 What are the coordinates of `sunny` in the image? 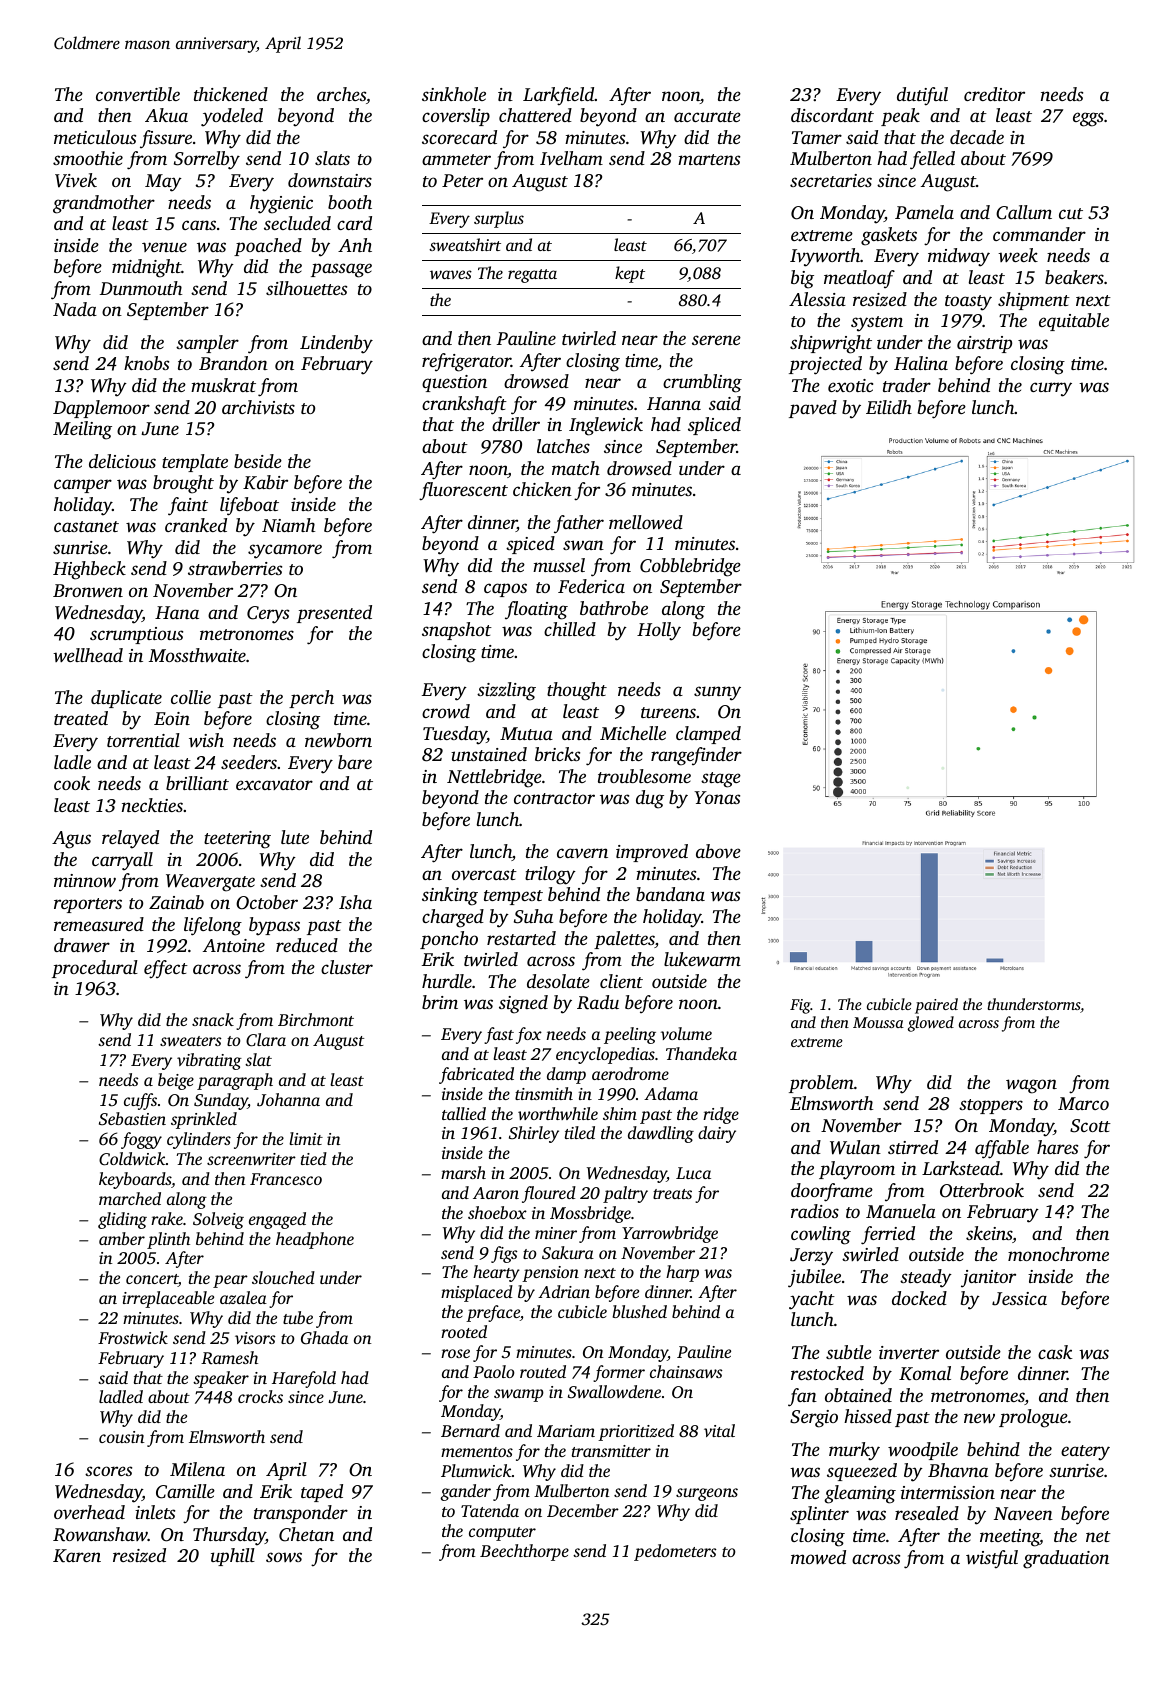 It's located at (717, 693).
